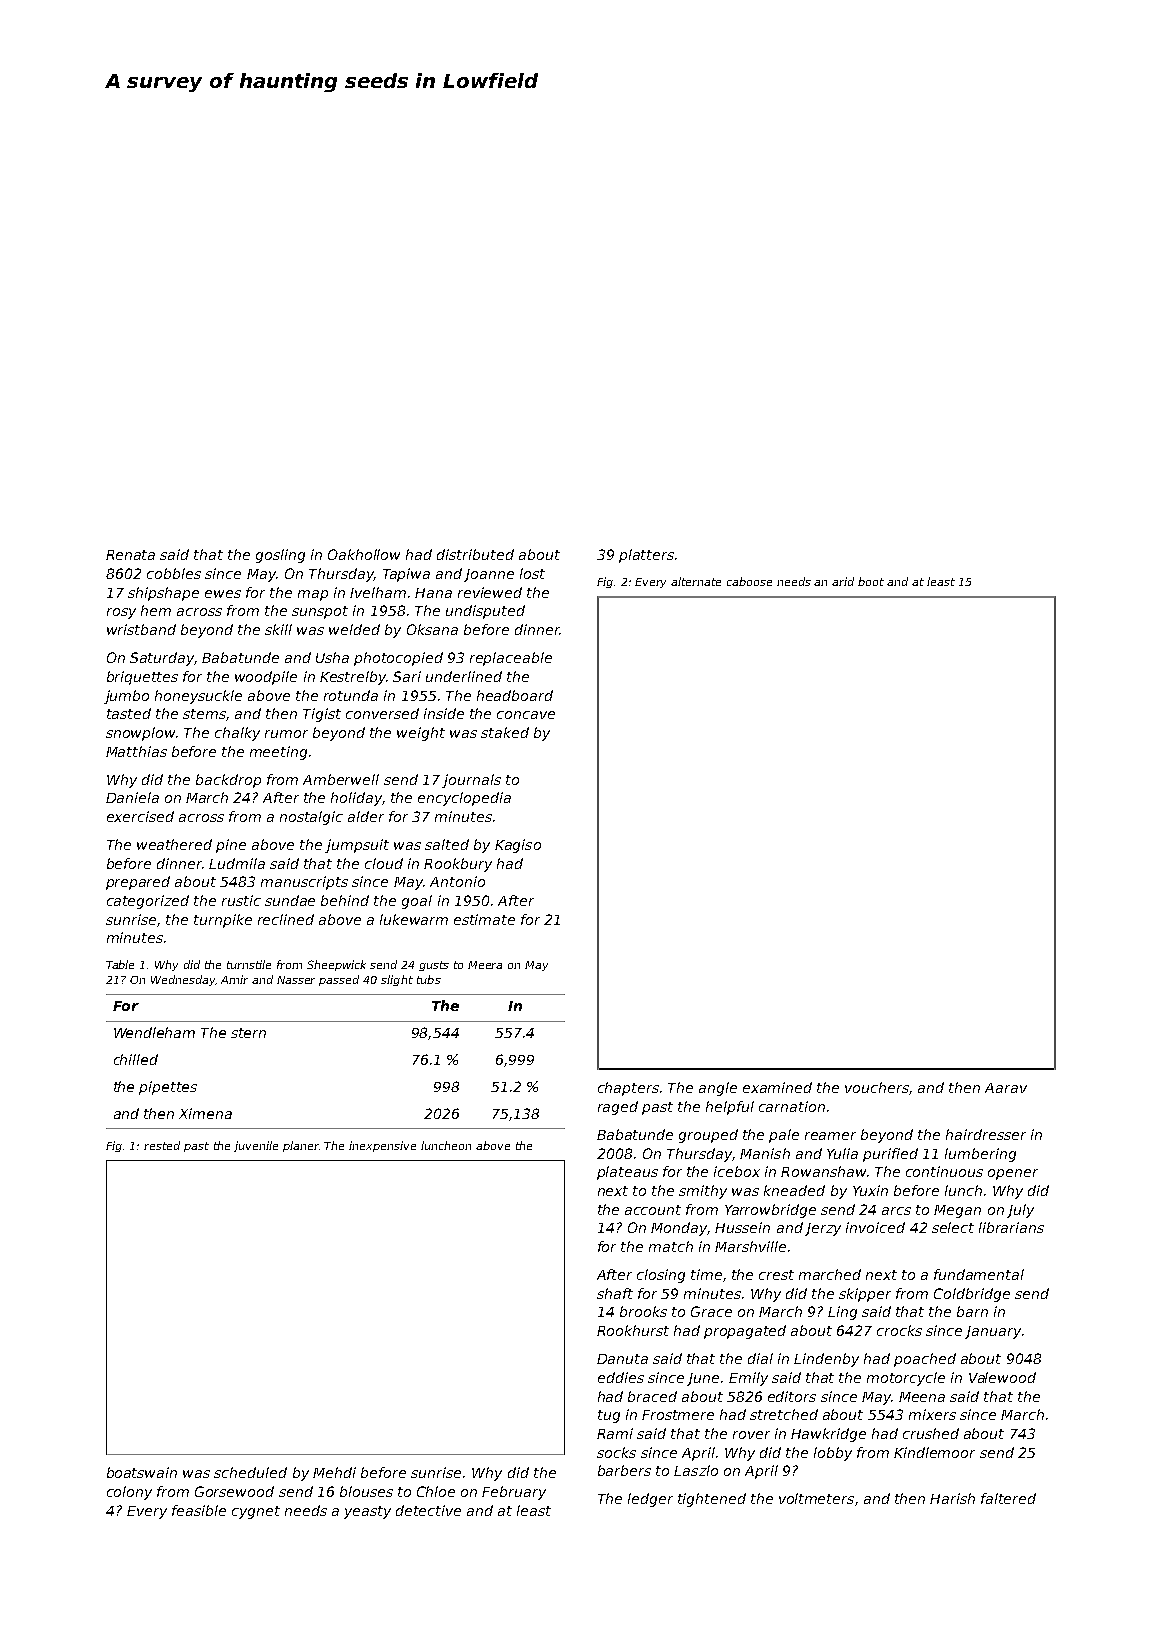  I want to click on colony, so click(129, 1493).
